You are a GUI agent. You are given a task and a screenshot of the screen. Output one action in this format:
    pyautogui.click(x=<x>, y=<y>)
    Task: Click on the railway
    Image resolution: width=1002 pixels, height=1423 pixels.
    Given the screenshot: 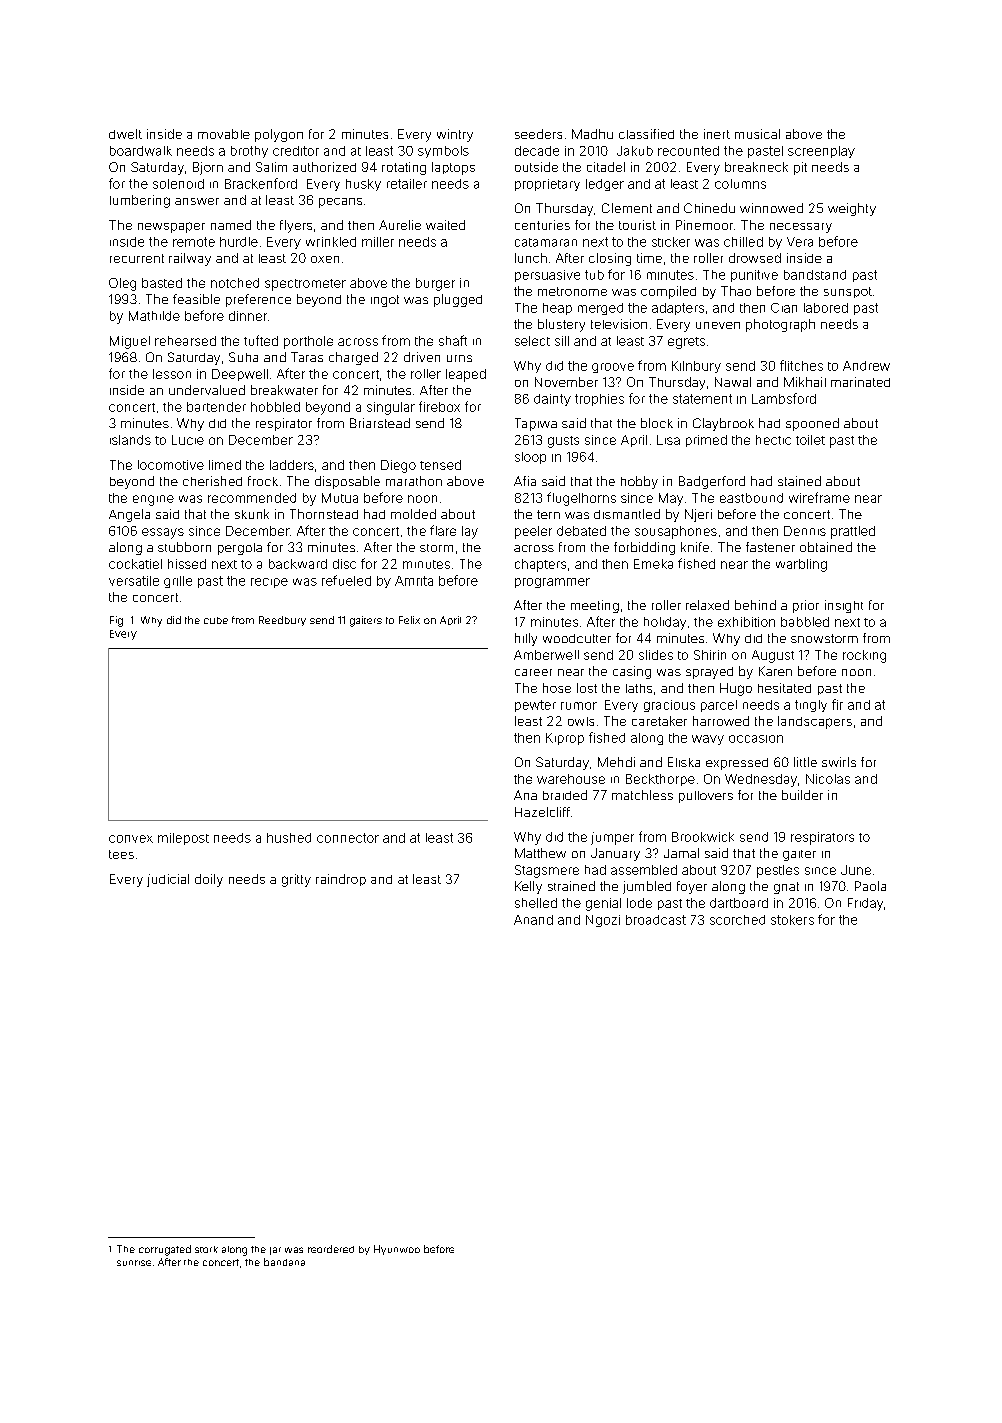 What is the action you would take?
    pyautogui.click(x=190, y=259)
